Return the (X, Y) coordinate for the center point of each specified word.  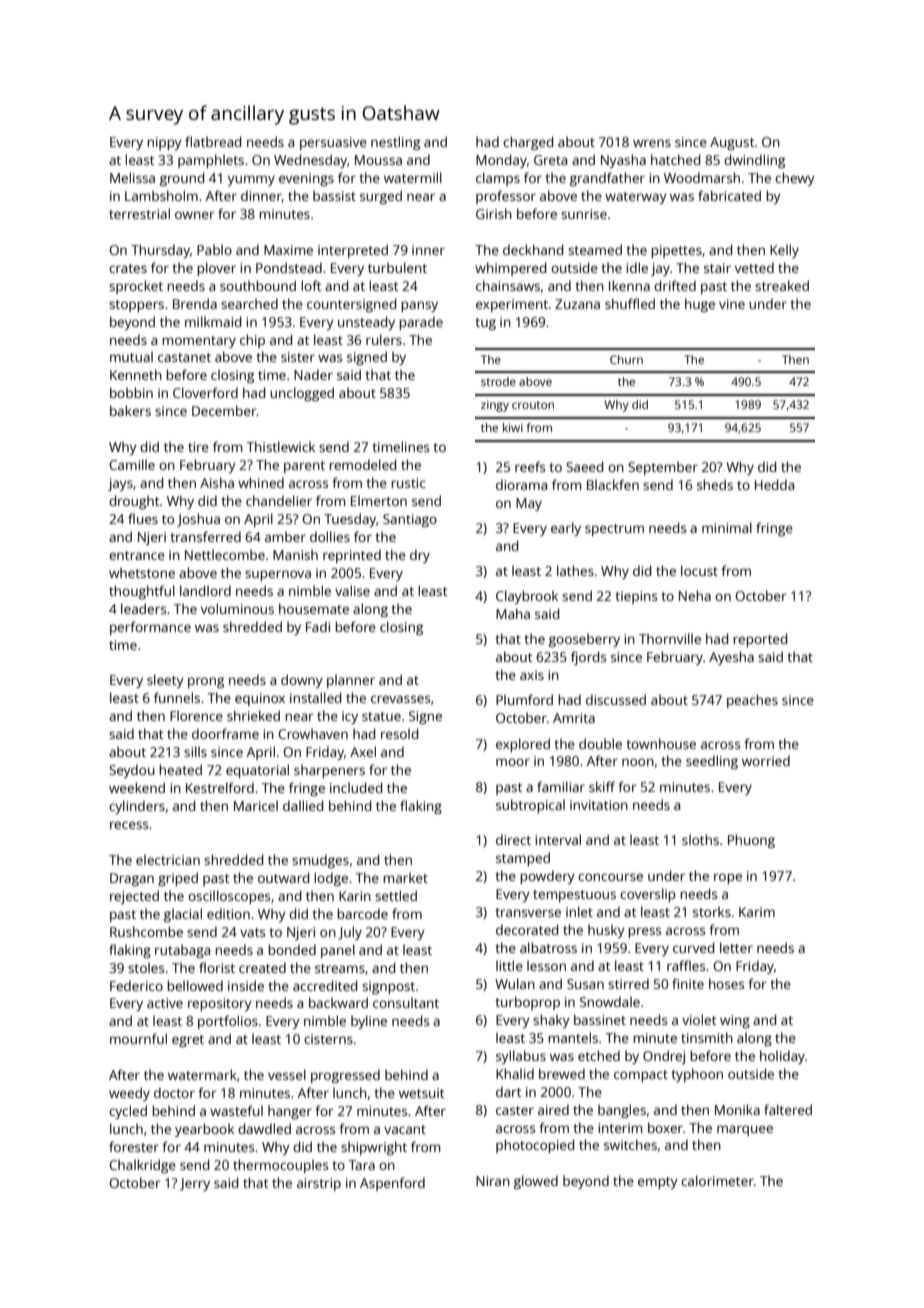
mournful (138, 1038)
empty (658, 1183)
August (732, 143)
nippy (164, 143)
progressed (345, 1076)
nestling (395, 143)
